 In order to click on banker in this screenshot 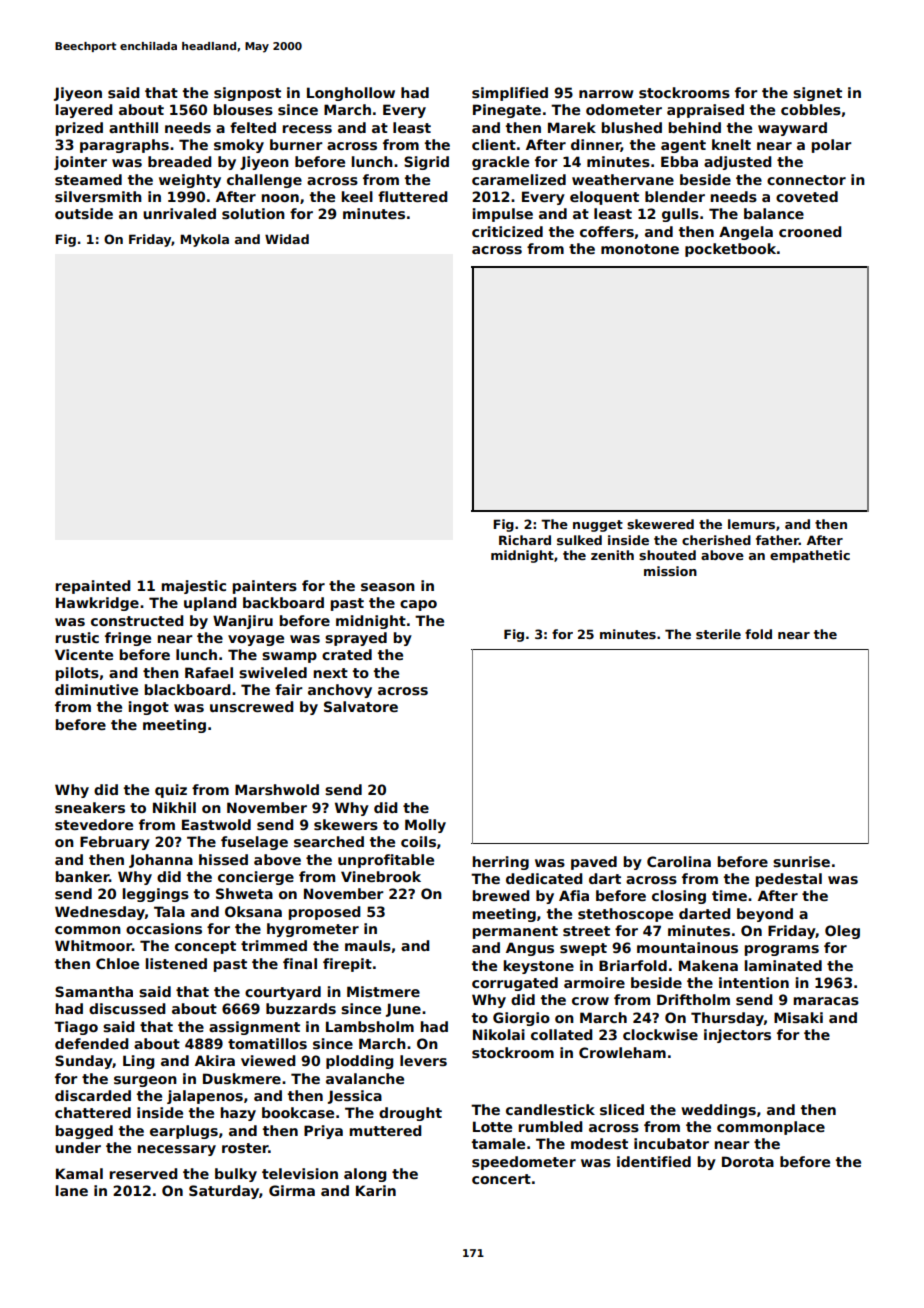, I will do `click(82, 876)`.
